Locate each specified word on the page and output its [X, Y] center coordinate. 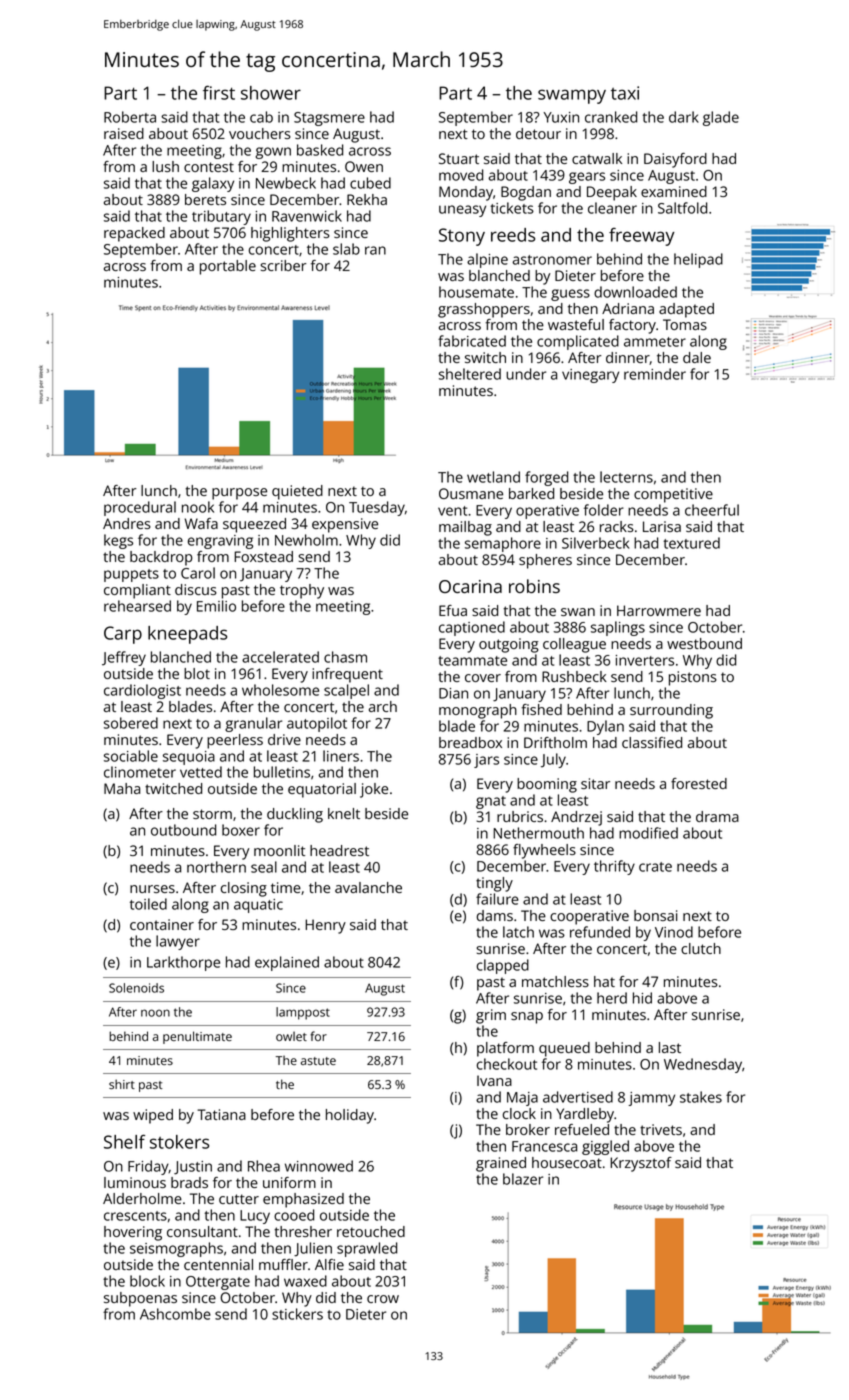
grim [491, 1016]
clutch [701, 948]
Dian [453, 693]
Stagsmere [329, 119]
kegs [118, 541]
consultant [202, 1231]
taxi [625, 93]
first [219, 92]
